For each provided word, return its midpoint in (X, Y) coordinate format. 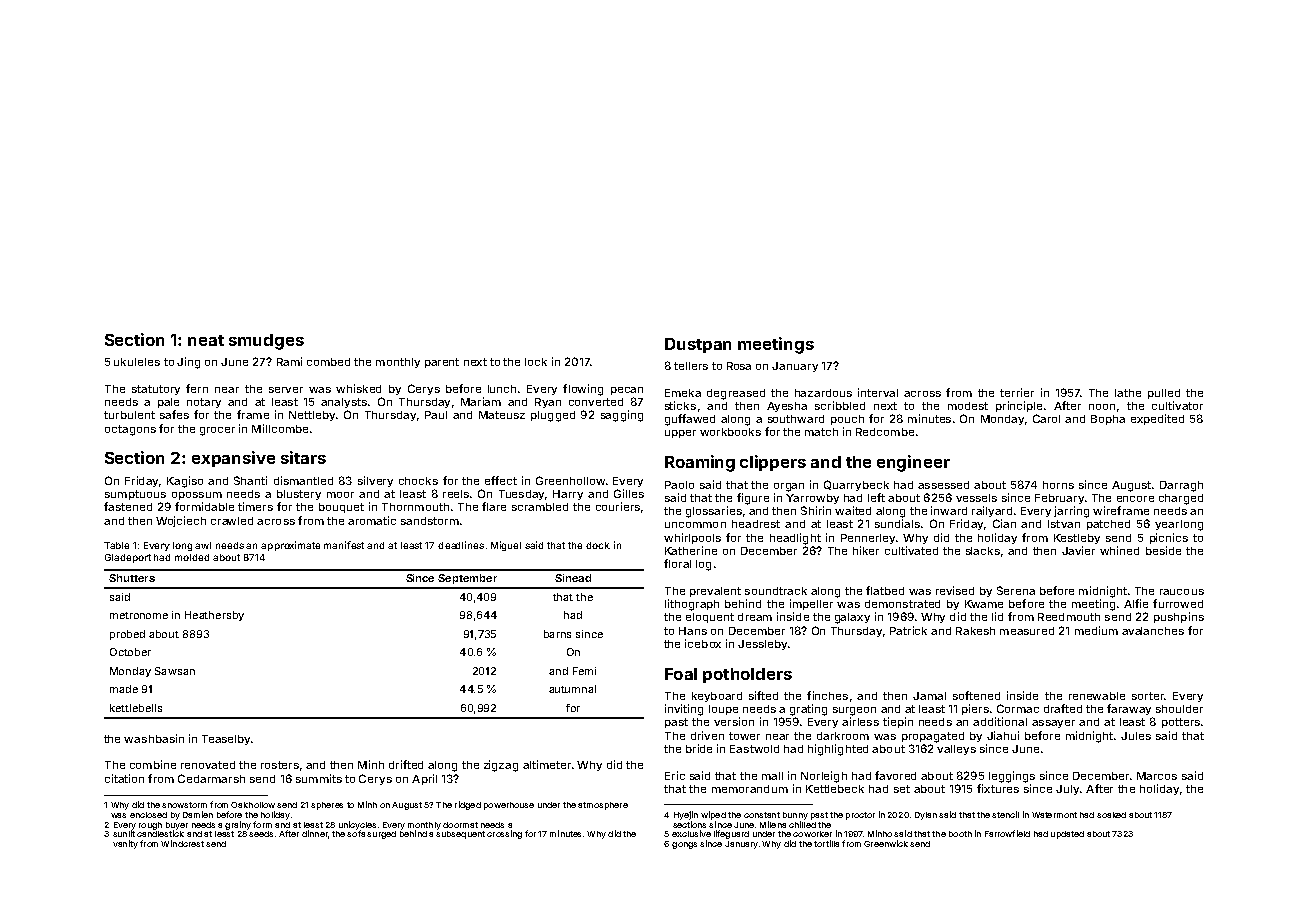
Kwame (984, 604)
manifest (344, 545)
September (467, 579)
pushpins (1179, 617)
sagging (622, 416)
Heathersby (214, 616)
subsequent (460, 835)
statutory (156, 390)
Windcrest (182, 843)
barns (557, 634)
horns (1058, 485)
